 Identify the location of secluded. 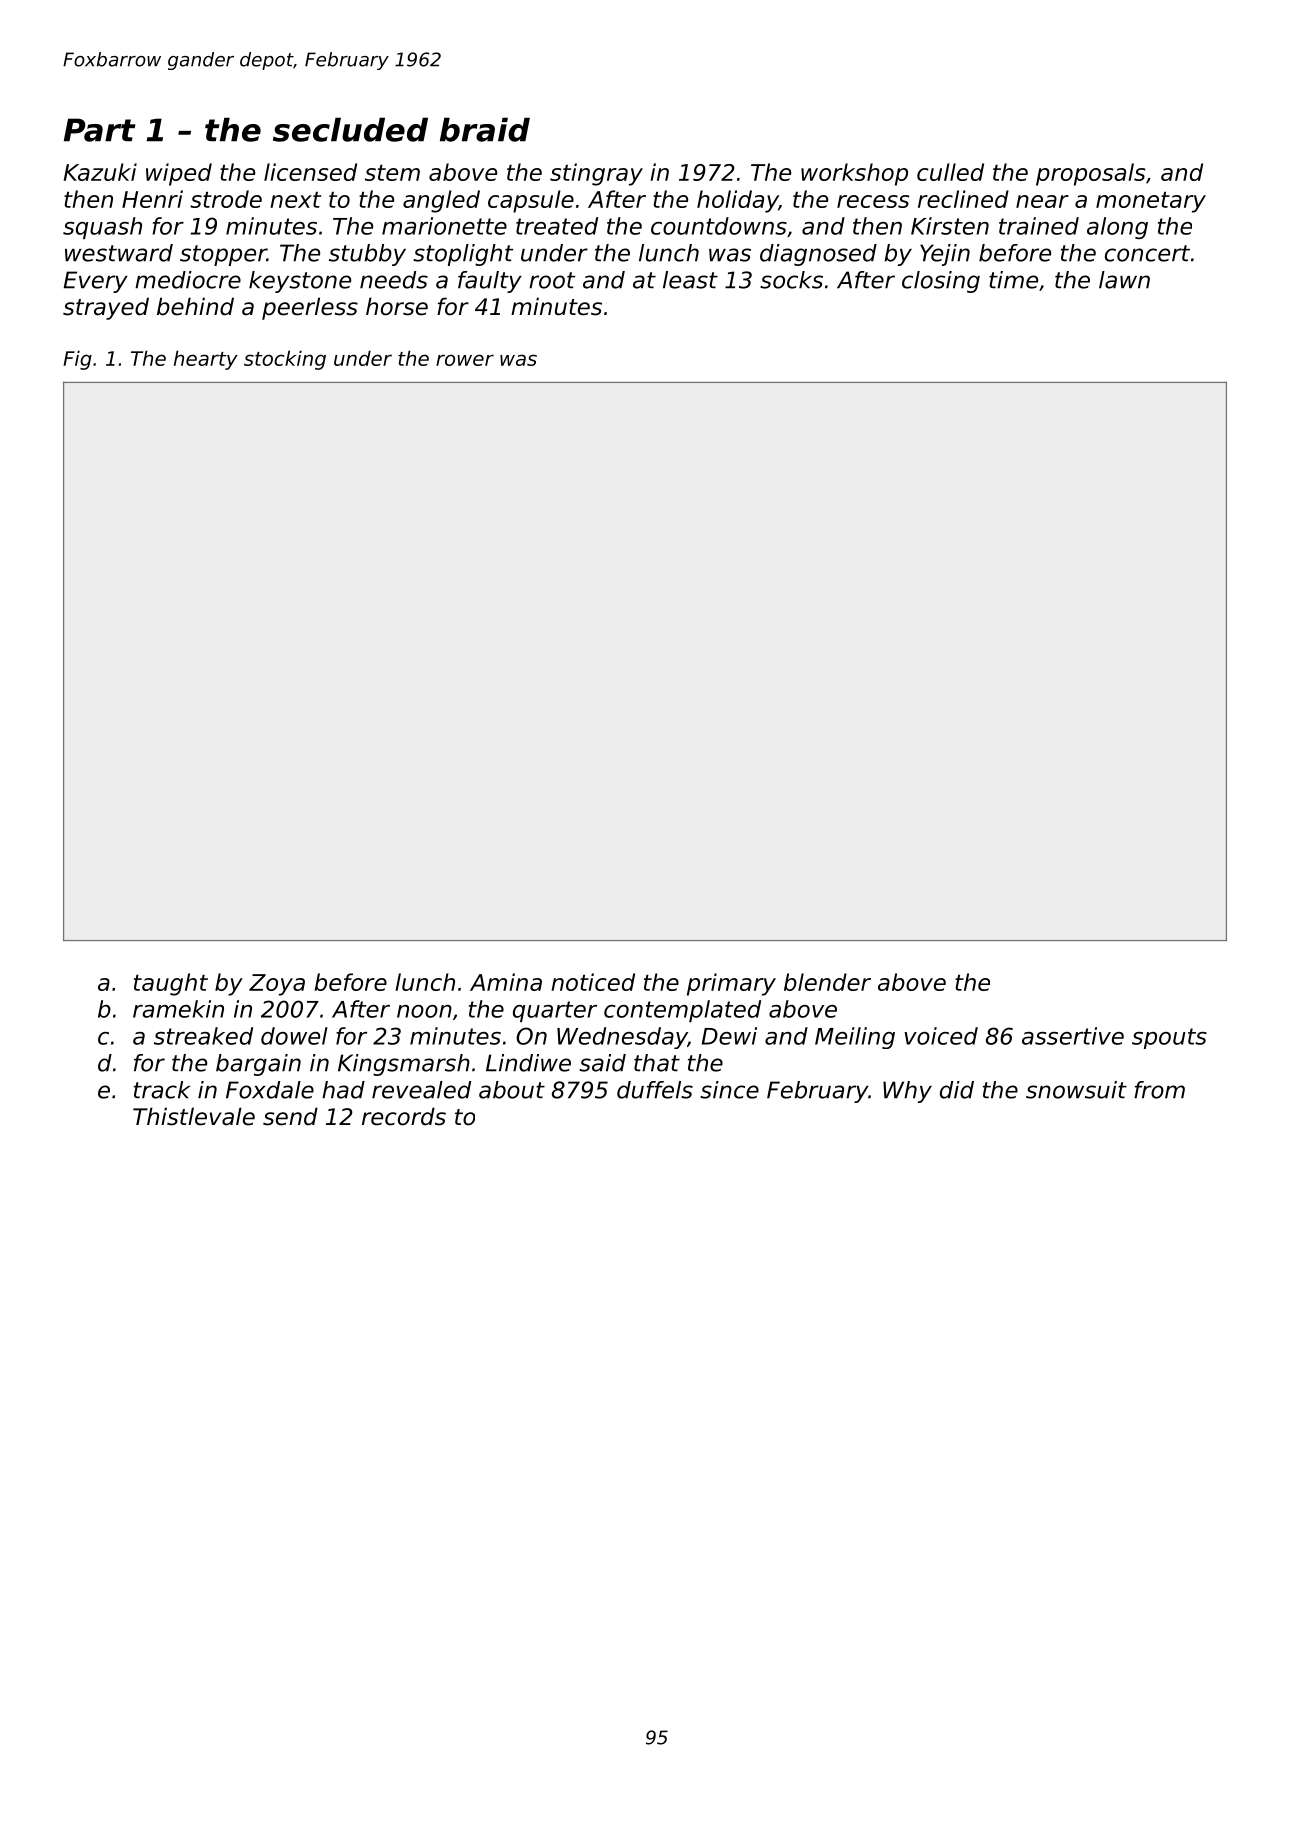
(350, 129).
